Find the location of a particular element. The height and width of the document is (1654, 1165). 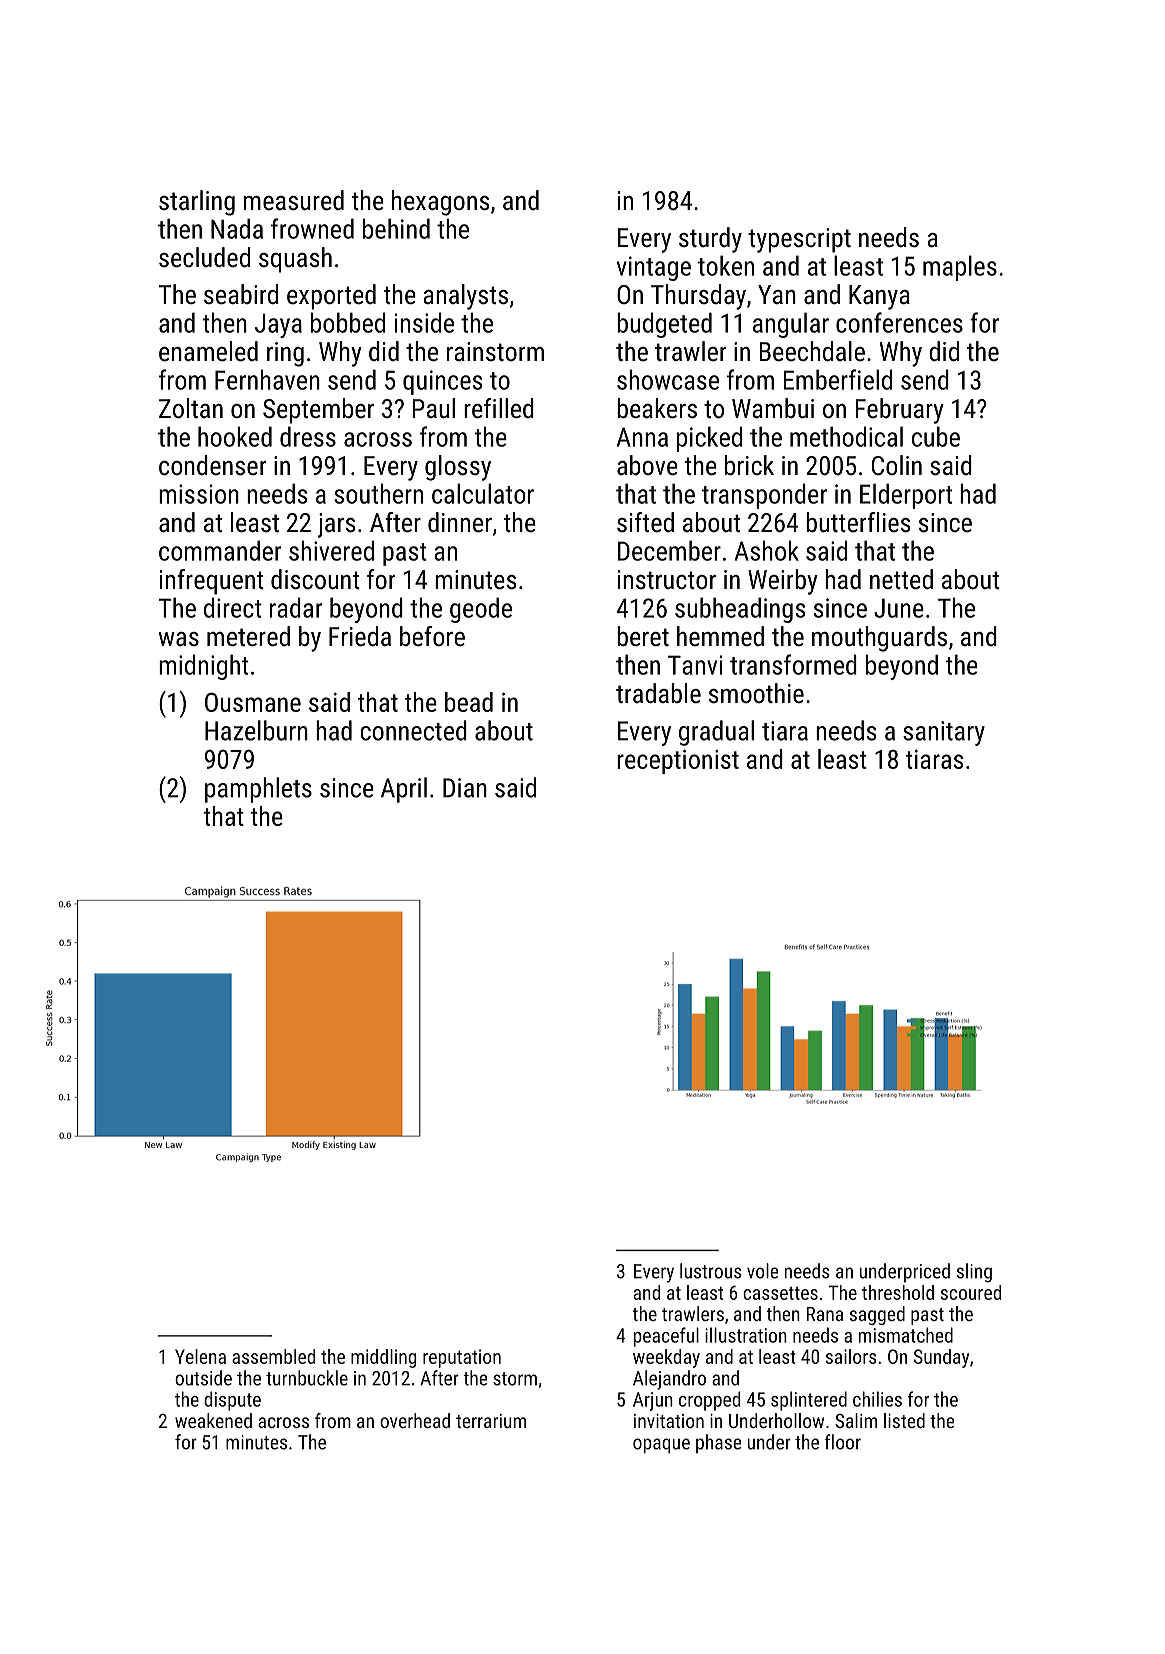

Dian is located at coordinates (465, 788).
